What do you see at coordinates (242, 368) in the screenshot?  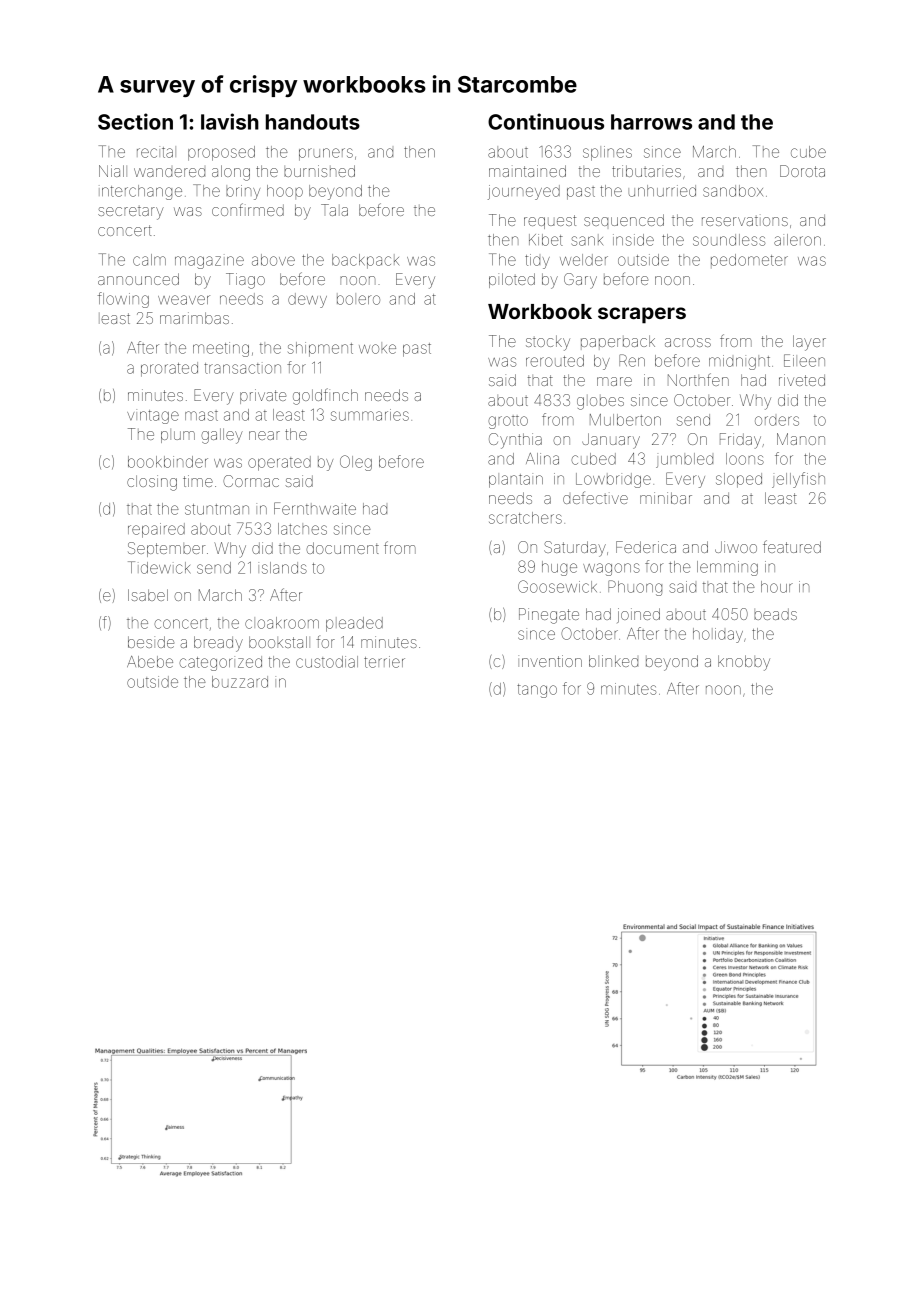 I see `transaction` at bounding box center [242, 368].
